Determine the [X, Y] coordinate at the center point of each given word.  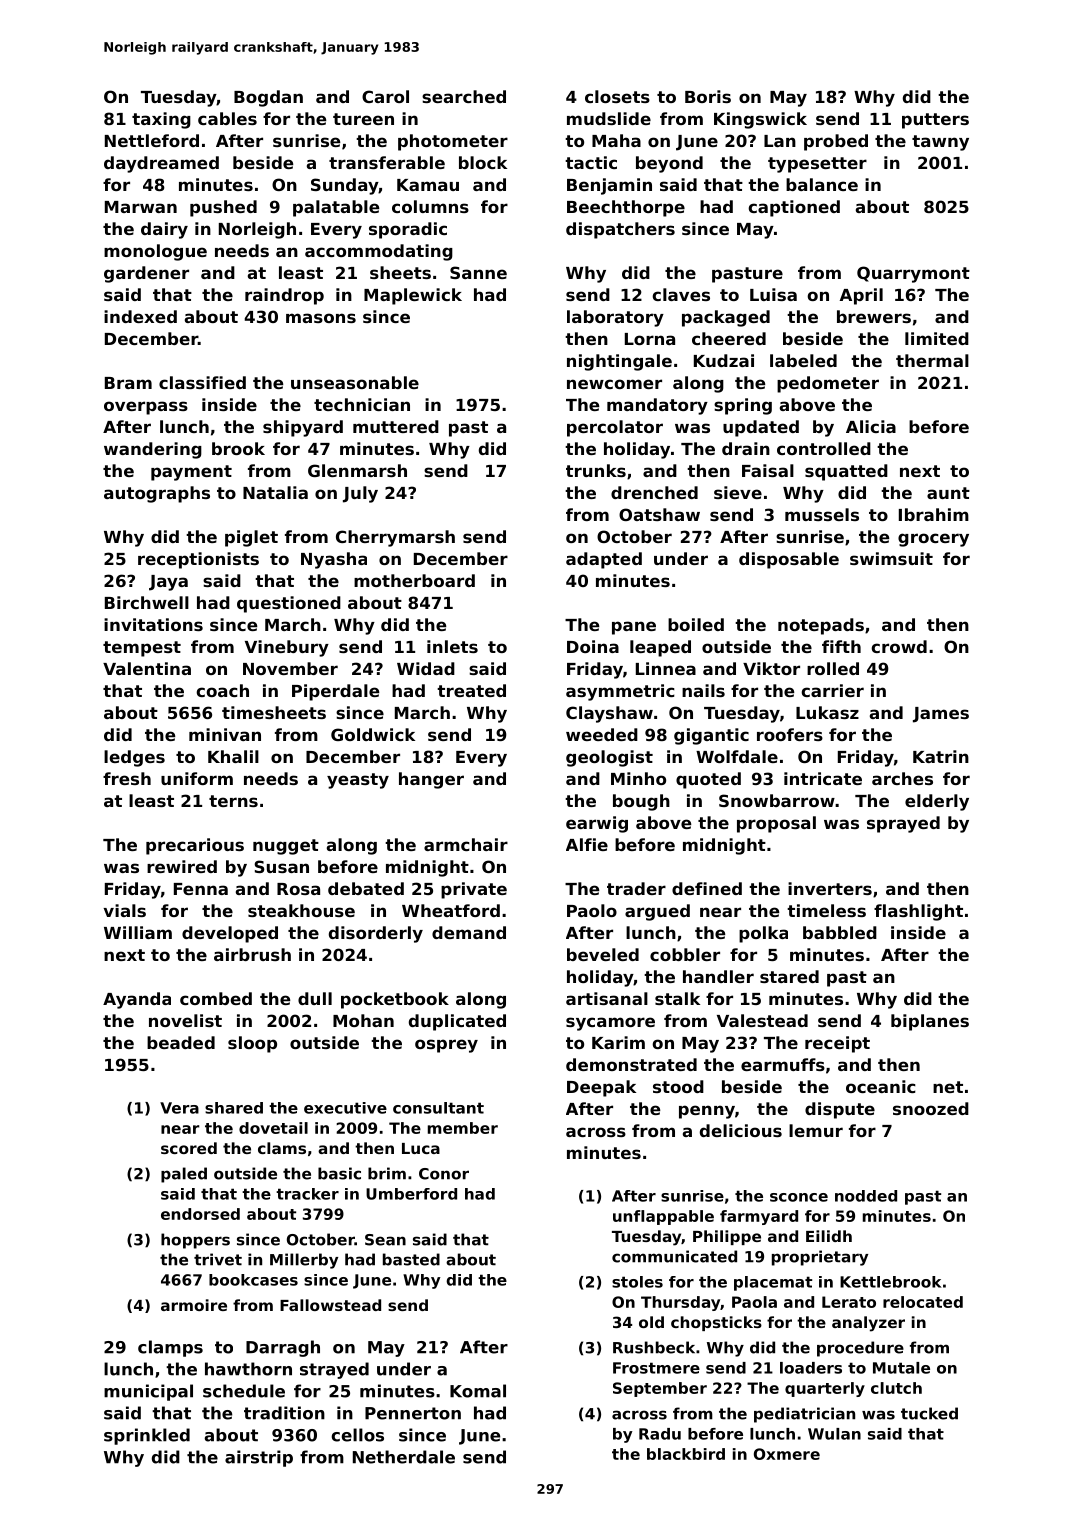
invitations [153, 624]
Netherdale [404, 1457]
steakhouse [301, 910]
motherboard [414, 580]
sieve [738, 492]
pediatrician [804, 1415]
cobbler [685, 954]
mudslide [609, 118]
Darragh [283, 1348]
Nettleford [152, 140]
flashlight [918, 912]
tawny [940, 143]
